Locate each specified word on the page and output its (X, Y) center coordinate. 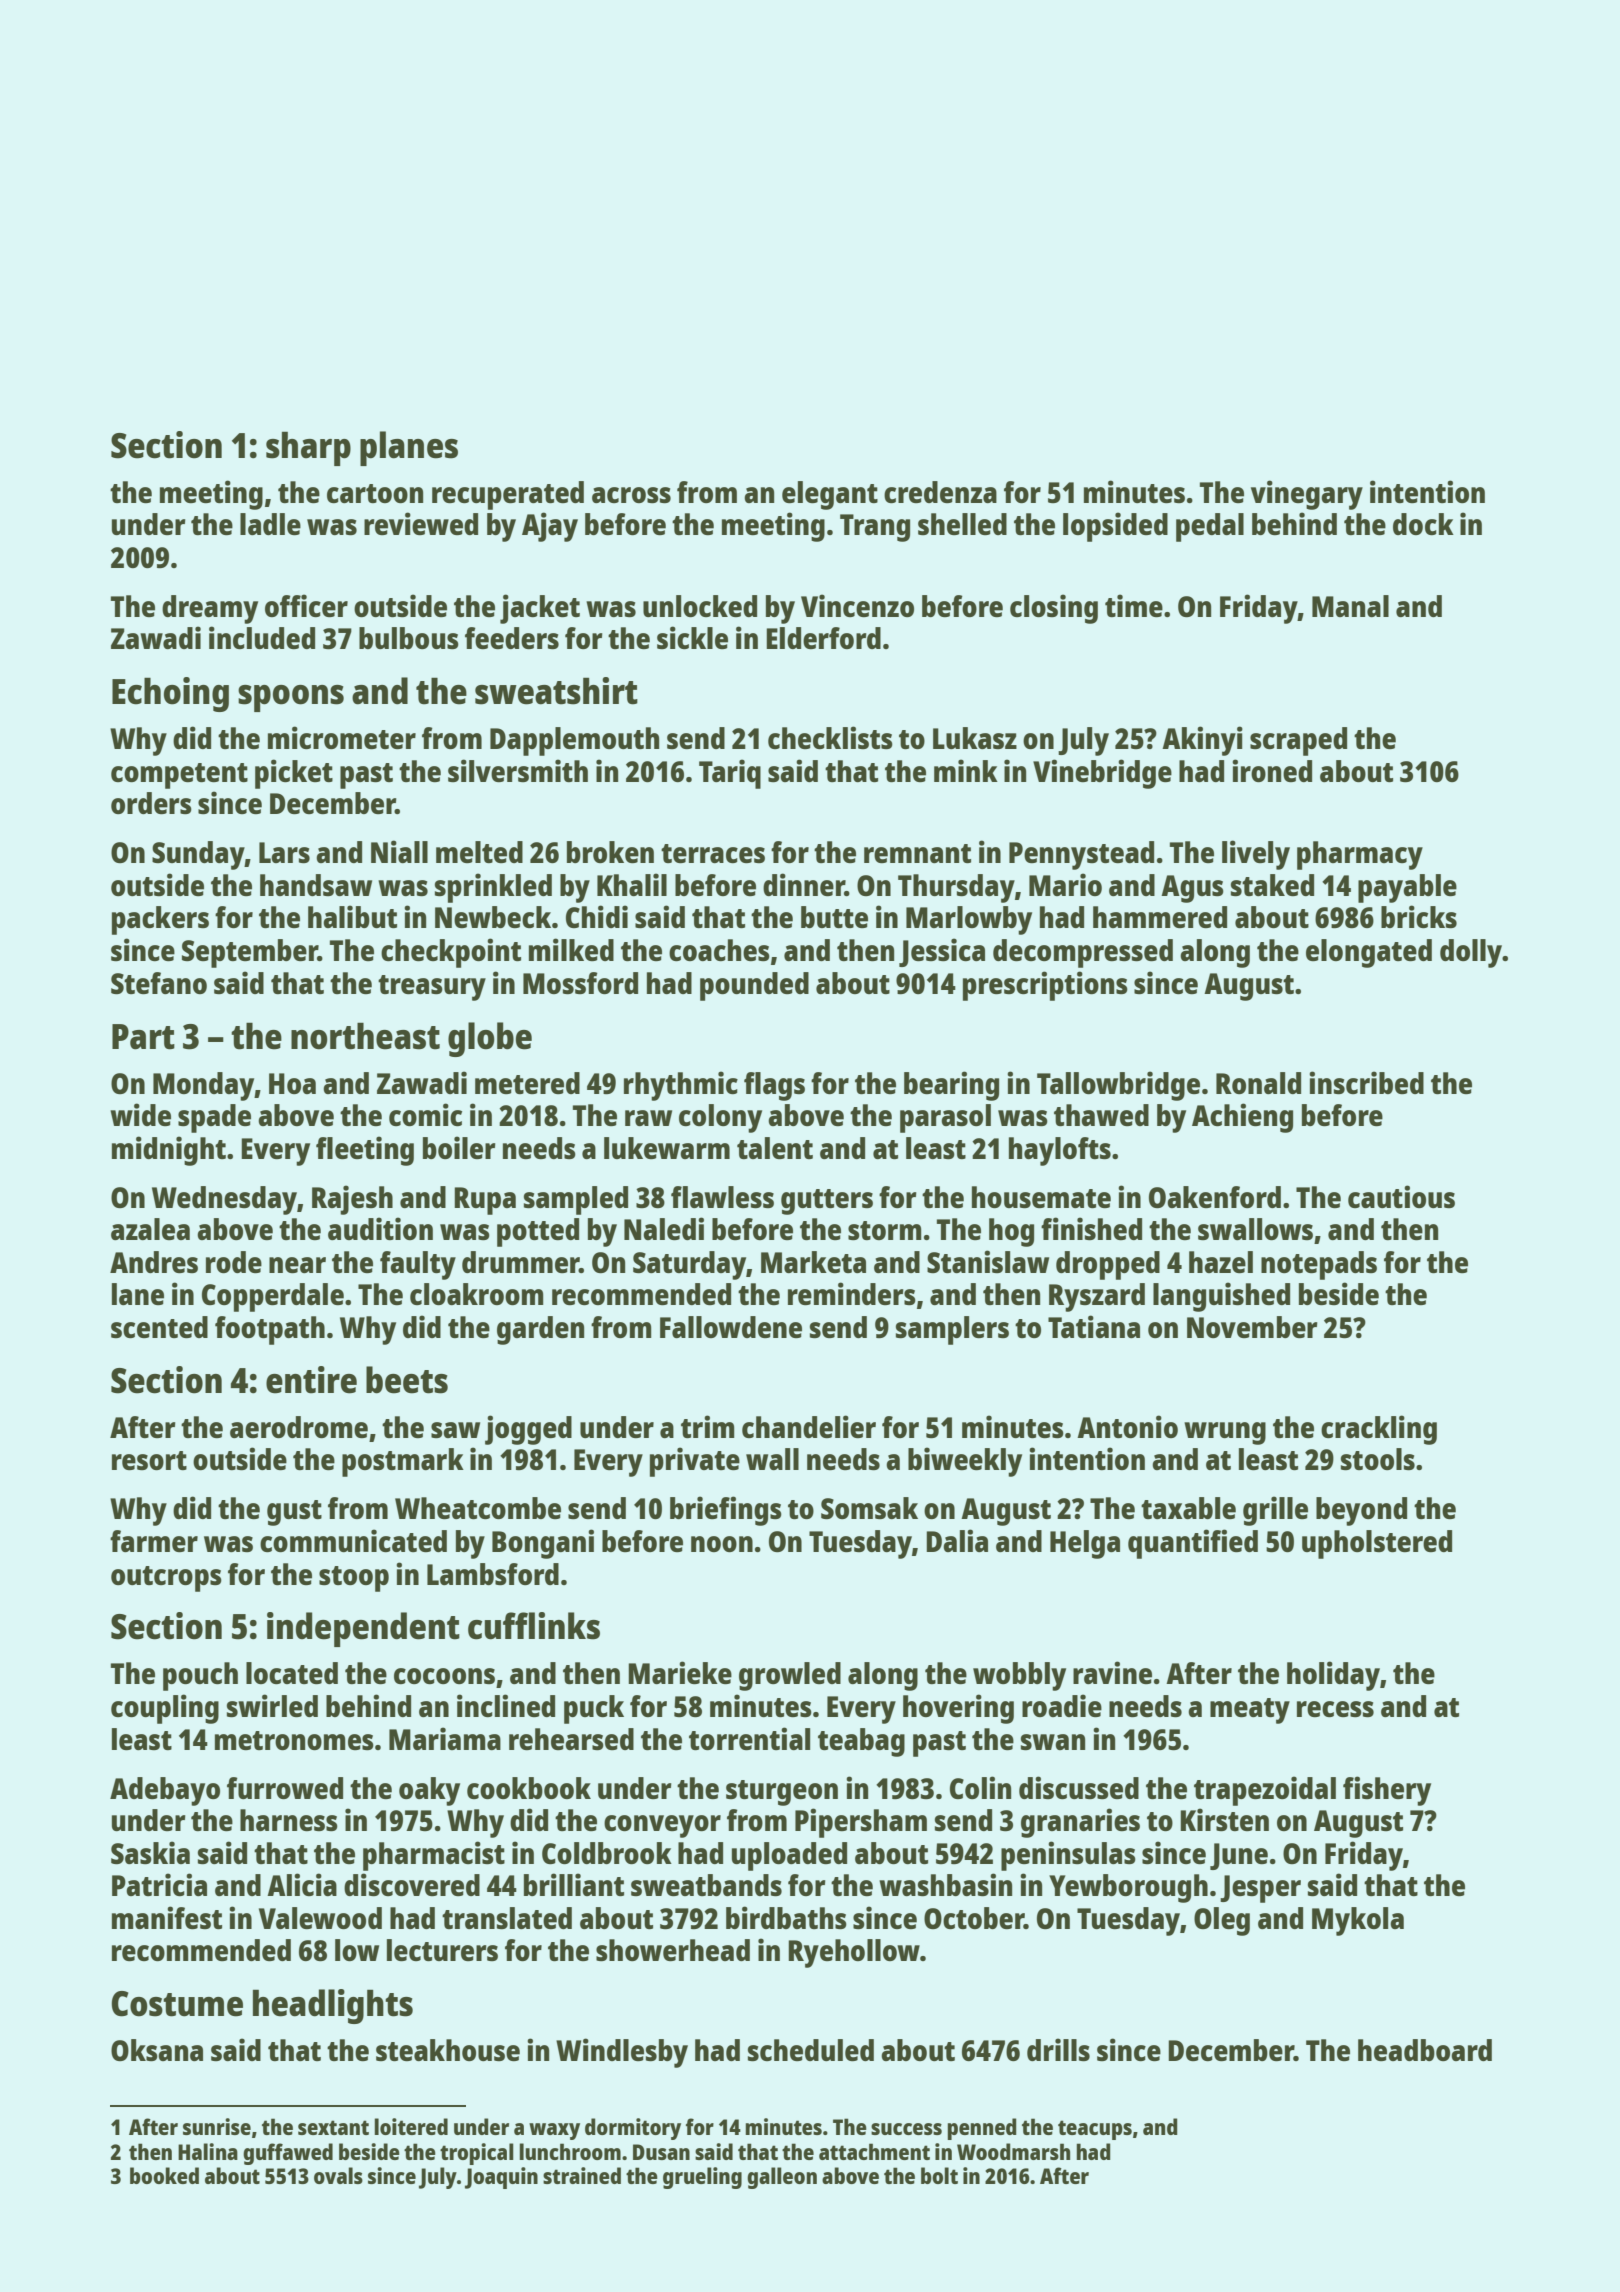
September (250, 953)
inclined (506, 1705)
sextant (333, 2127)
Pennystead (1081, 855)
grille (1275, 1511)
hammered (1160, 917)
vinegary (1307, 495)
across (631, 495)
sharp (308, 448)
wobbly (1019, 1676)
